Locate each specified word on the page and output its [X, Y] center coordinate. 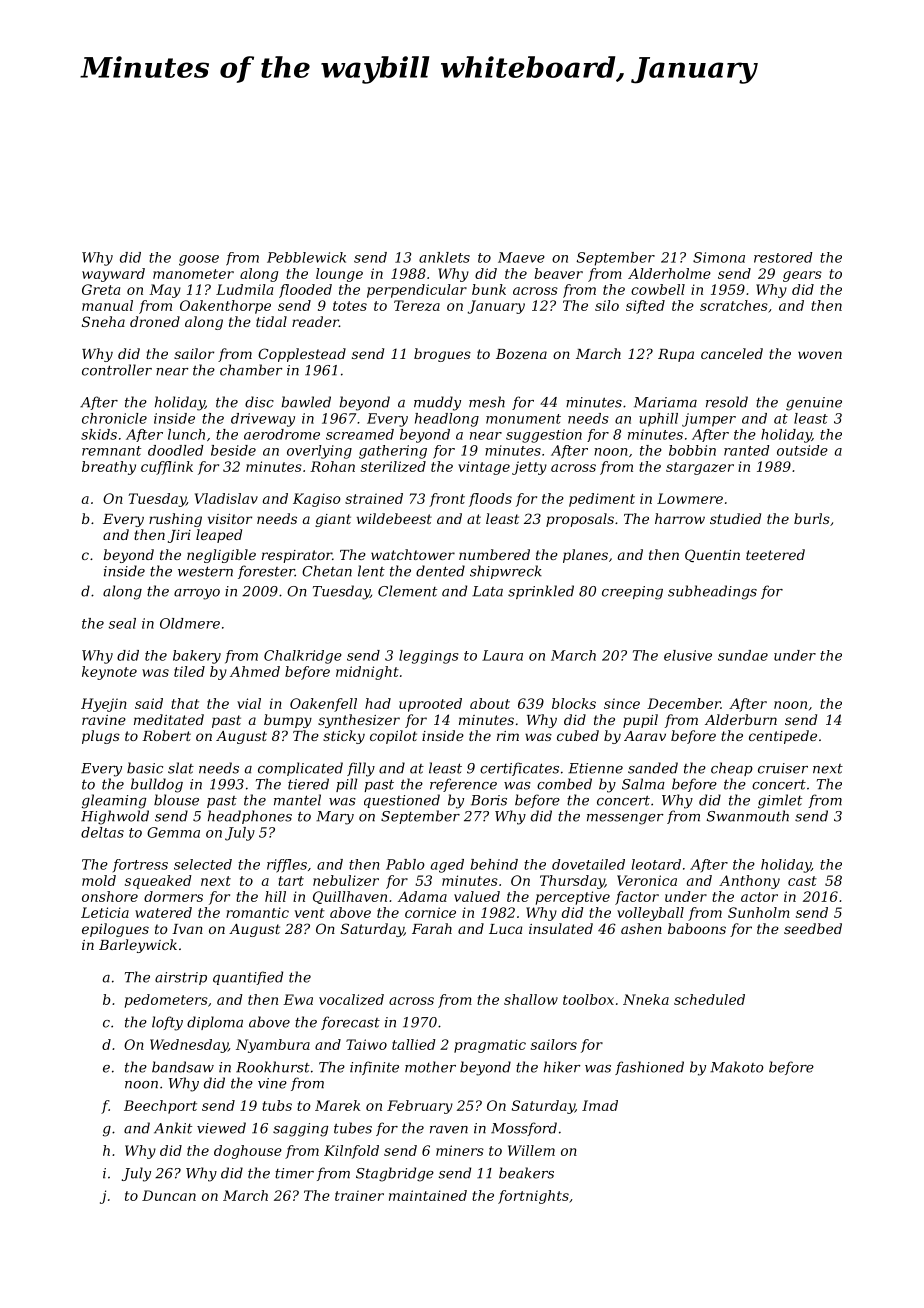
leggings [429, 657]
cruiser [783, 768]
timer [294, 1173]
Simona [719, 257]
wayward [113, 275]
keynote [109, 673]
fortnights [533, 1197]
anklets [444, 257]
